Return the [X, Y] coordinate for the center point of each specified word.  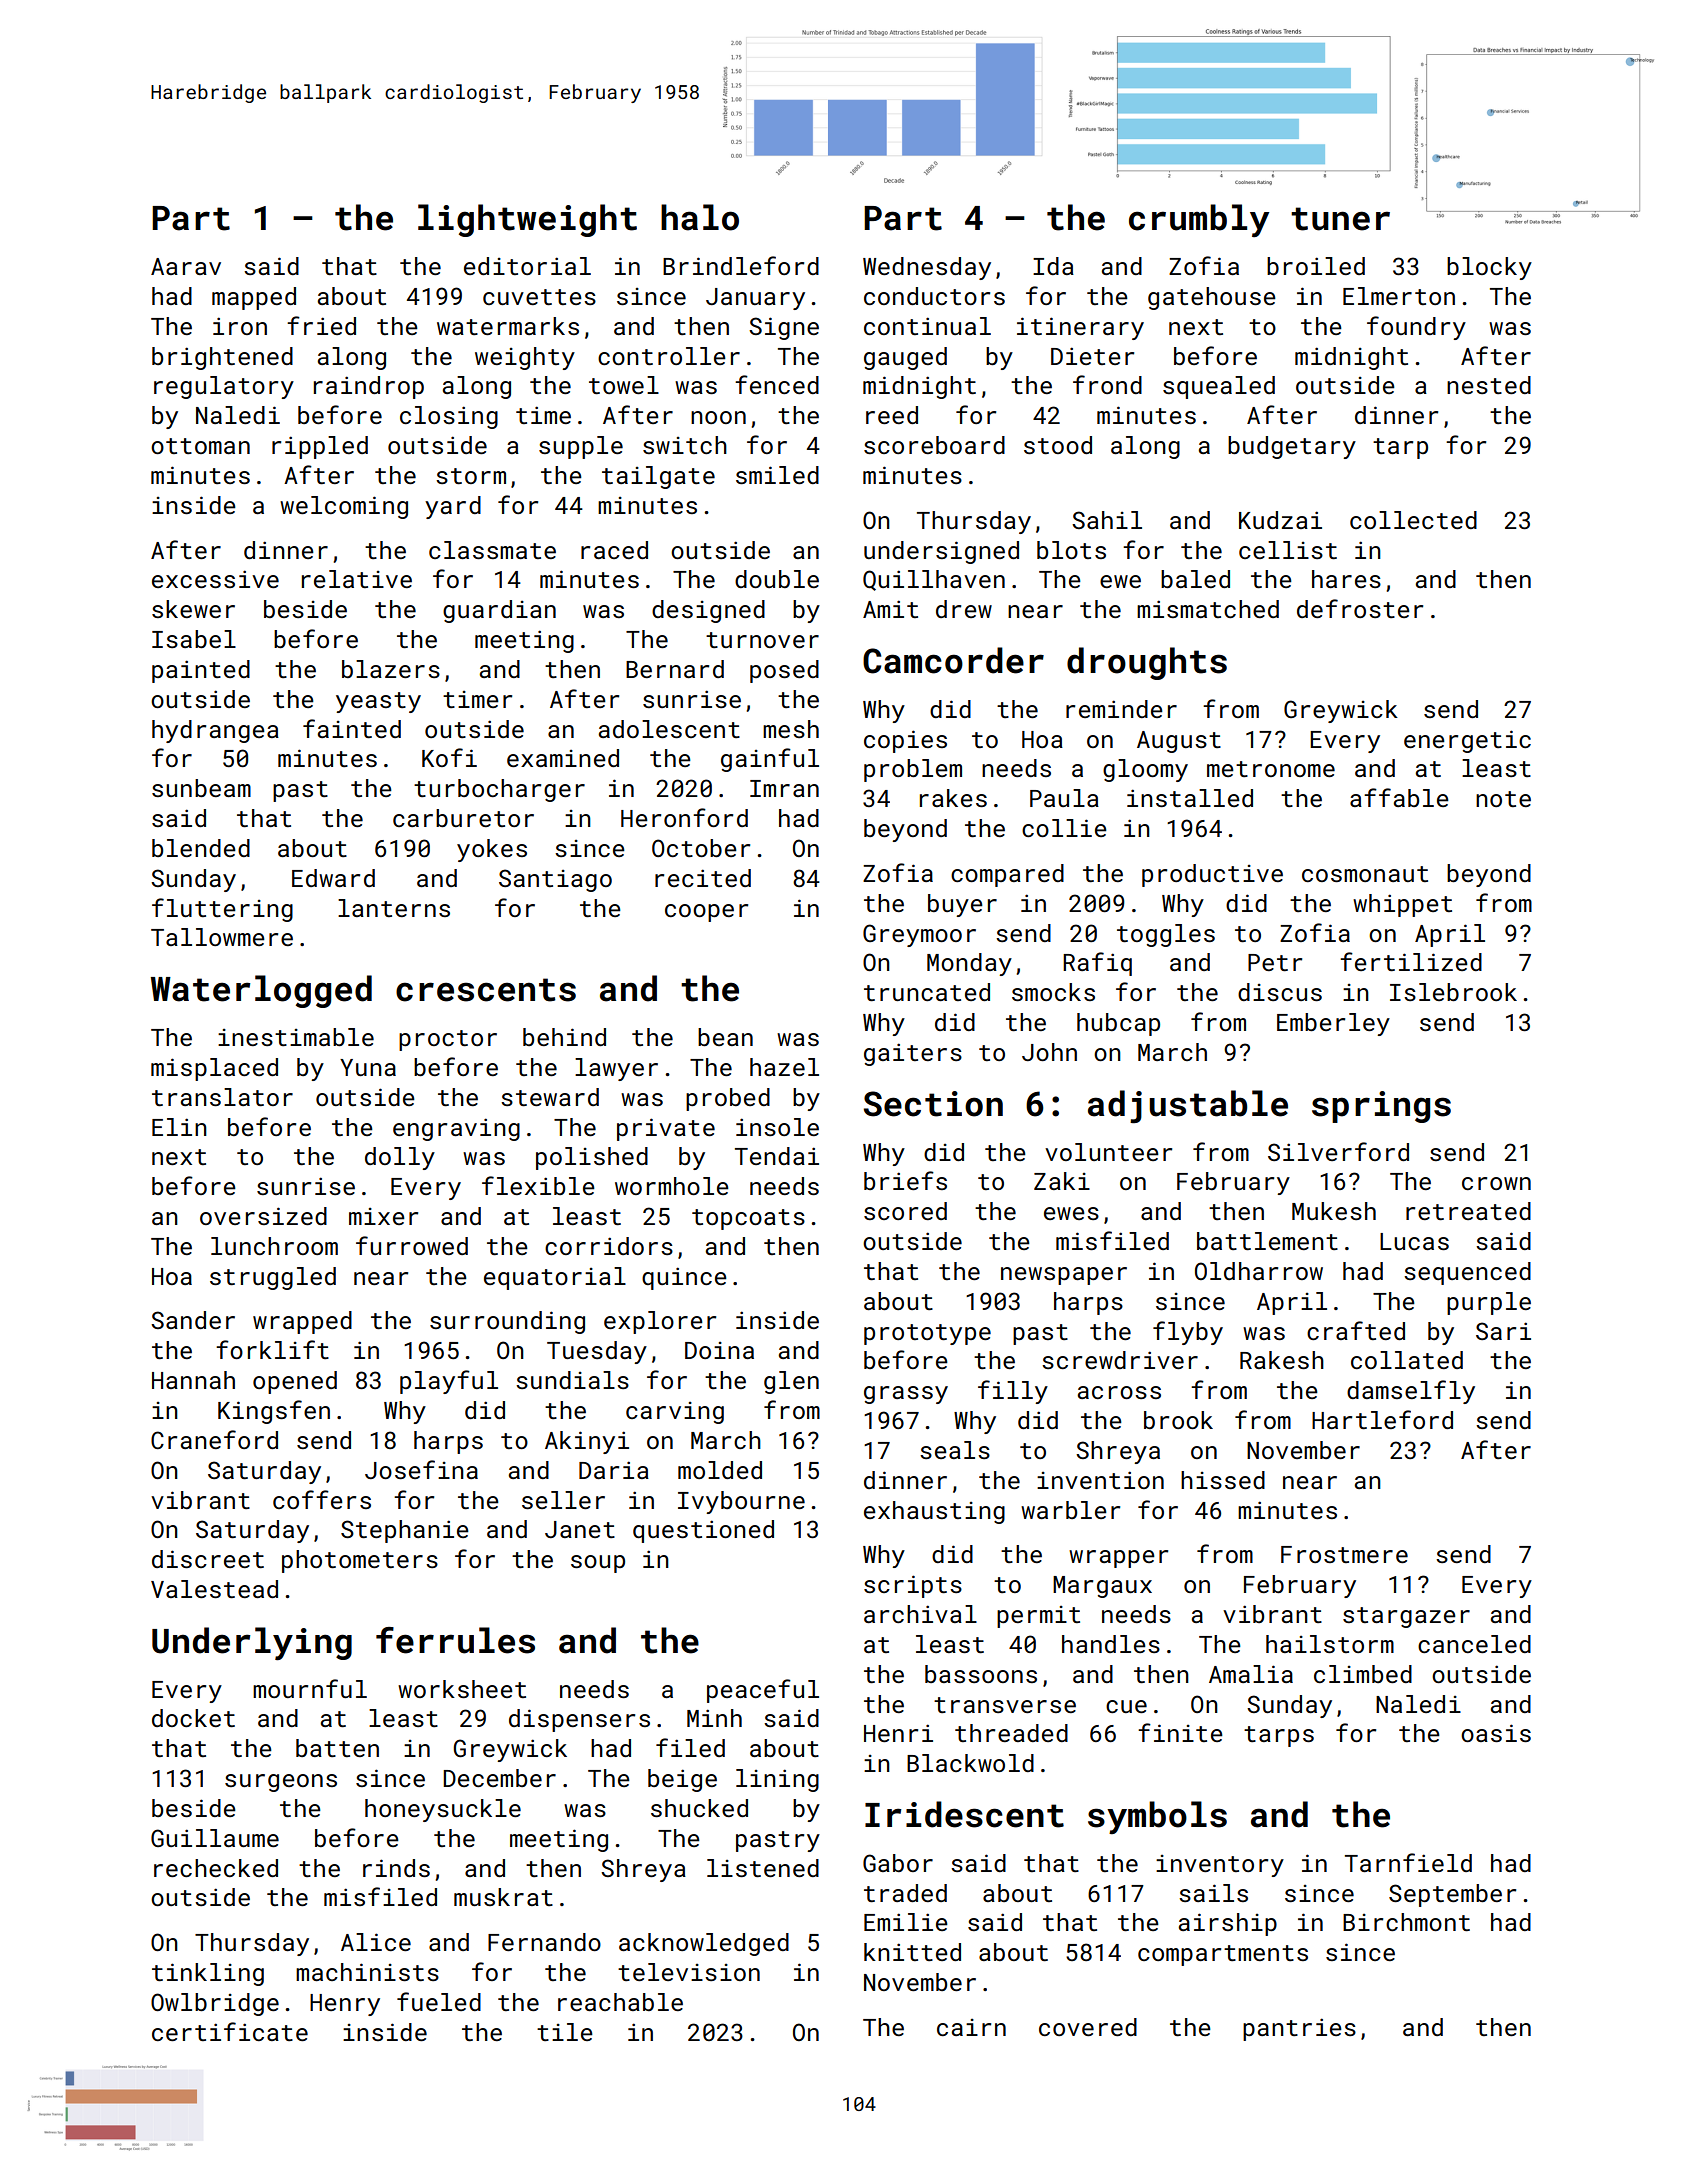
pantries [1299, 2029]
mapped [254, 298]
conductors [934, 296]
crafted [1356, 1330]
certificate [230, 2031]
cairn [971, 2027]
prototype [927, 1334]
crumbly [1199, 220]
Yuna [368, 1067]
